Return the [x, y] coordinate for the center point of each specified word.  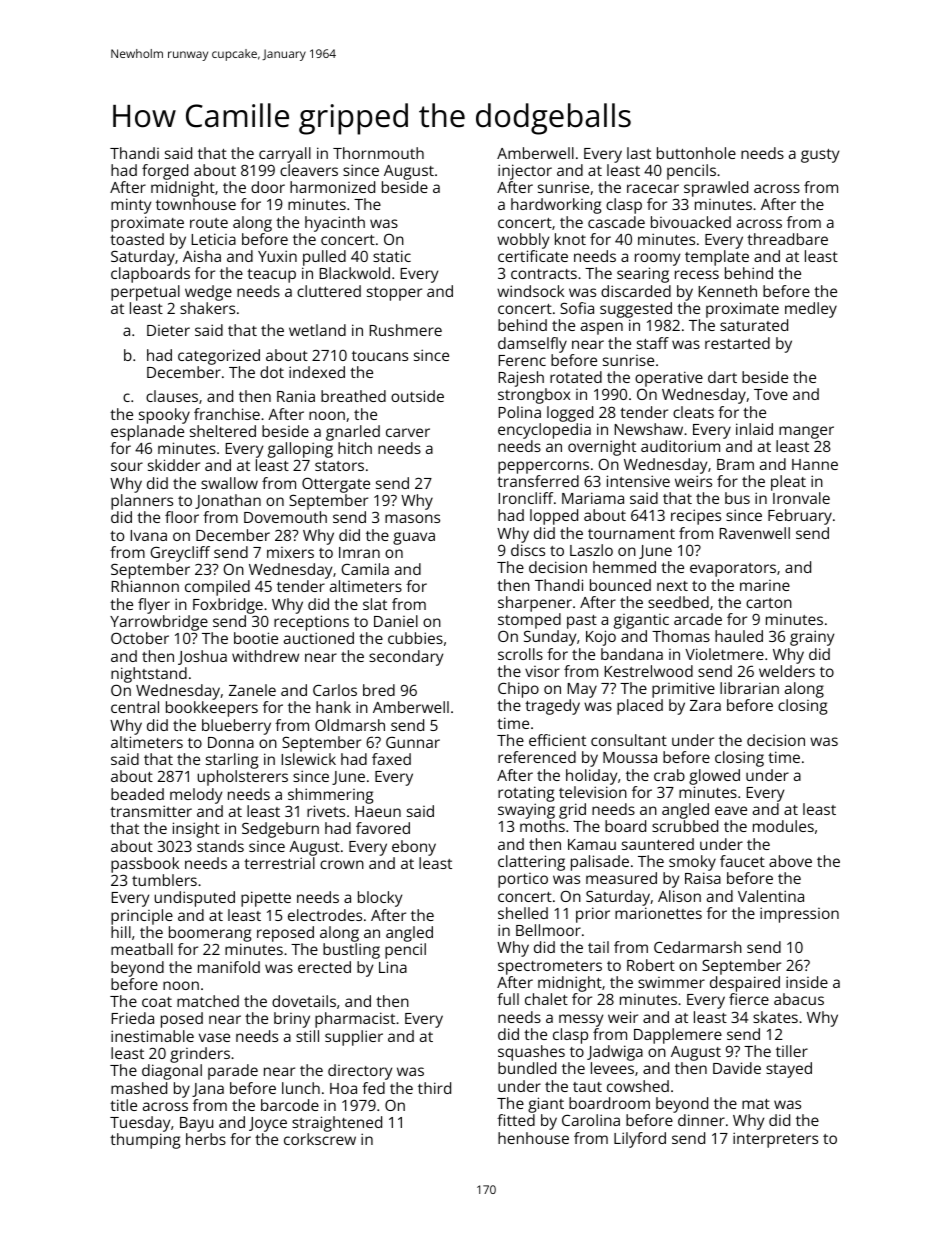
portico [523, 880]
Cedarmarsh [698, 947]
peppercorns [543, 467]
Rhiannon [145, 586]
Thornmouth [378, 153]
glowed [714, 777]
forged [165, 172]
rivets [326, 811]
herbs [206, 1139]
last [639, 153]
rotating [526, 794]
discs [528, 550]
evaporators [733, 570]
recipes [696, 517]
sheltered [223, 431]
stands [220, 846]
